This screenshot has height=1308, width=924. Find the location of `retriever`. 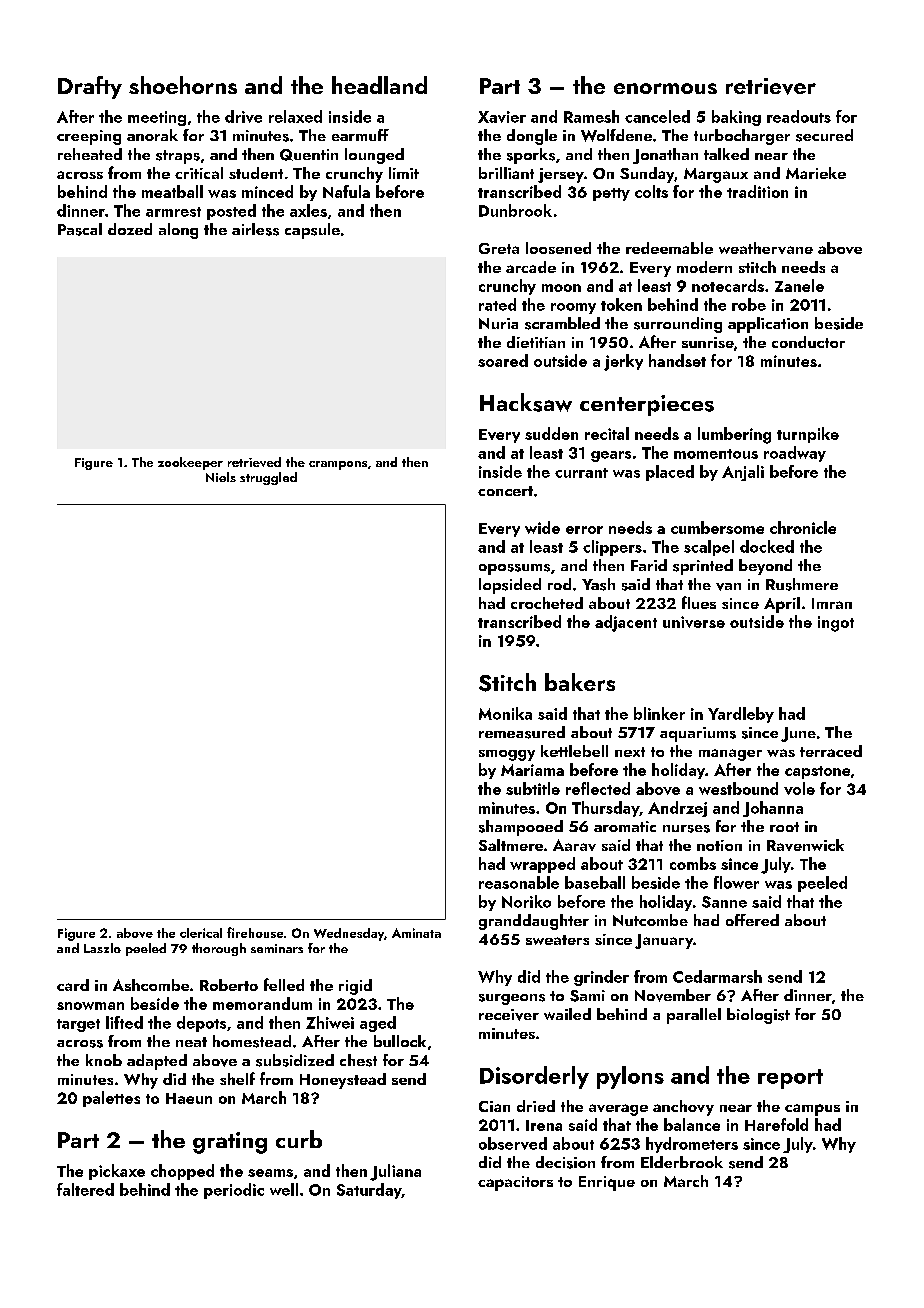

retriever is located at coordinates (771, 86).
